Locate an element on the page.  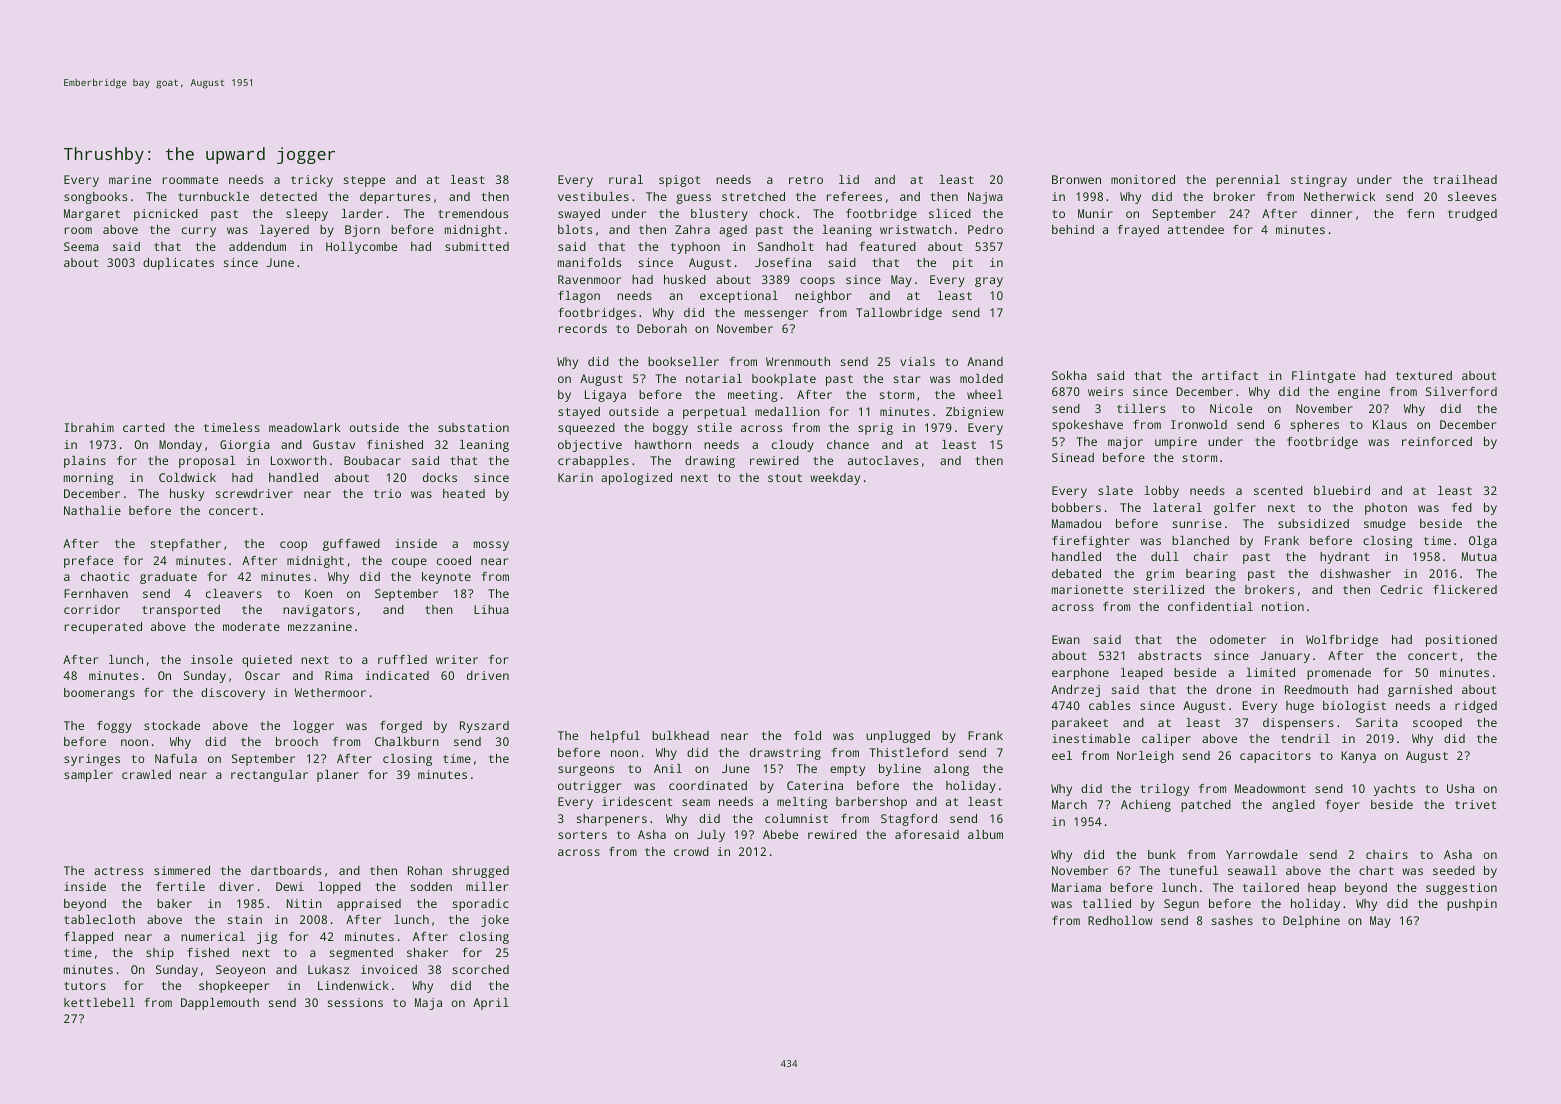
weekday is located at coordinates (835, 479).
